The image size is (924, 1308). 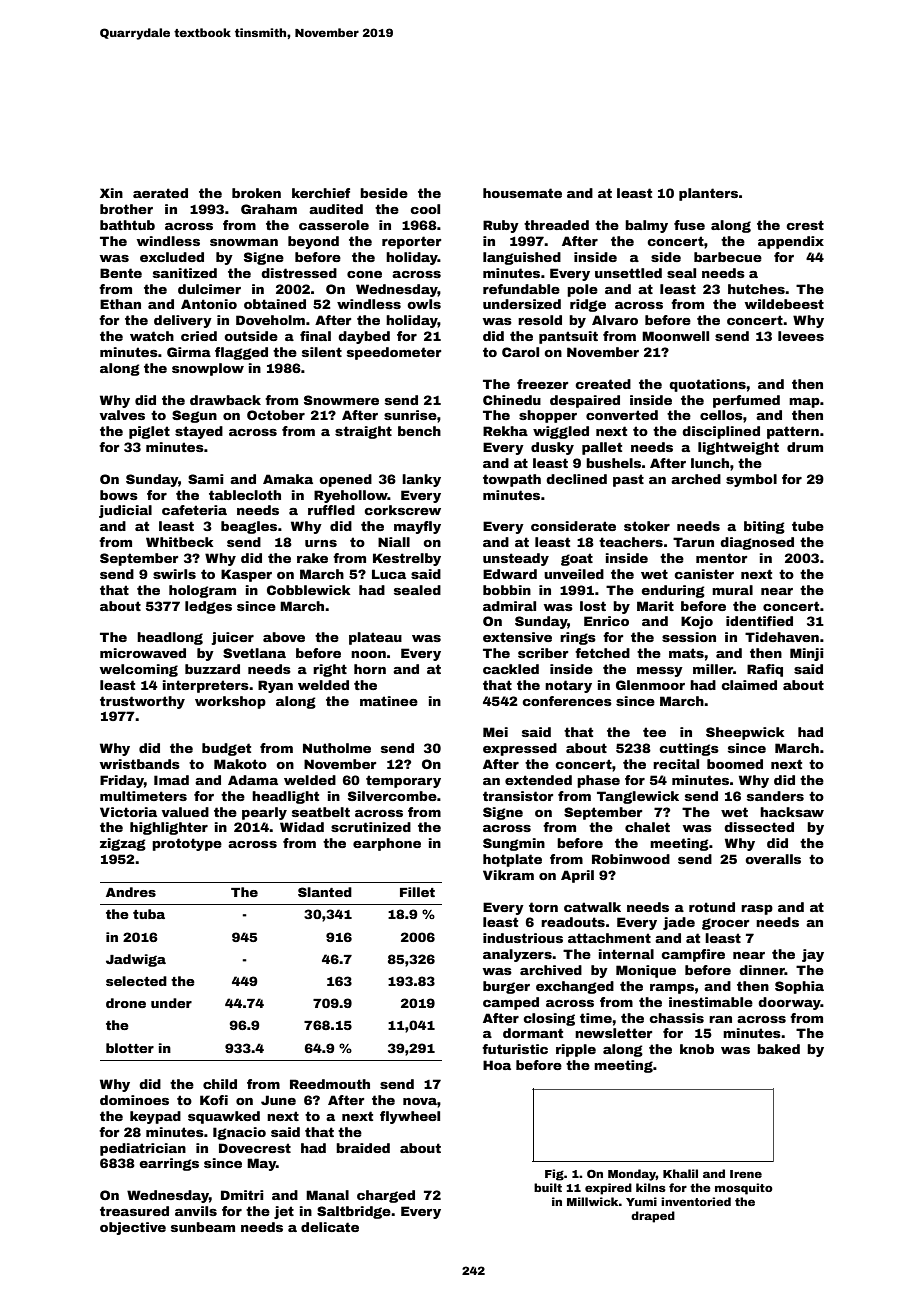 I want to click on appendix, so click(x=791, y=242).
